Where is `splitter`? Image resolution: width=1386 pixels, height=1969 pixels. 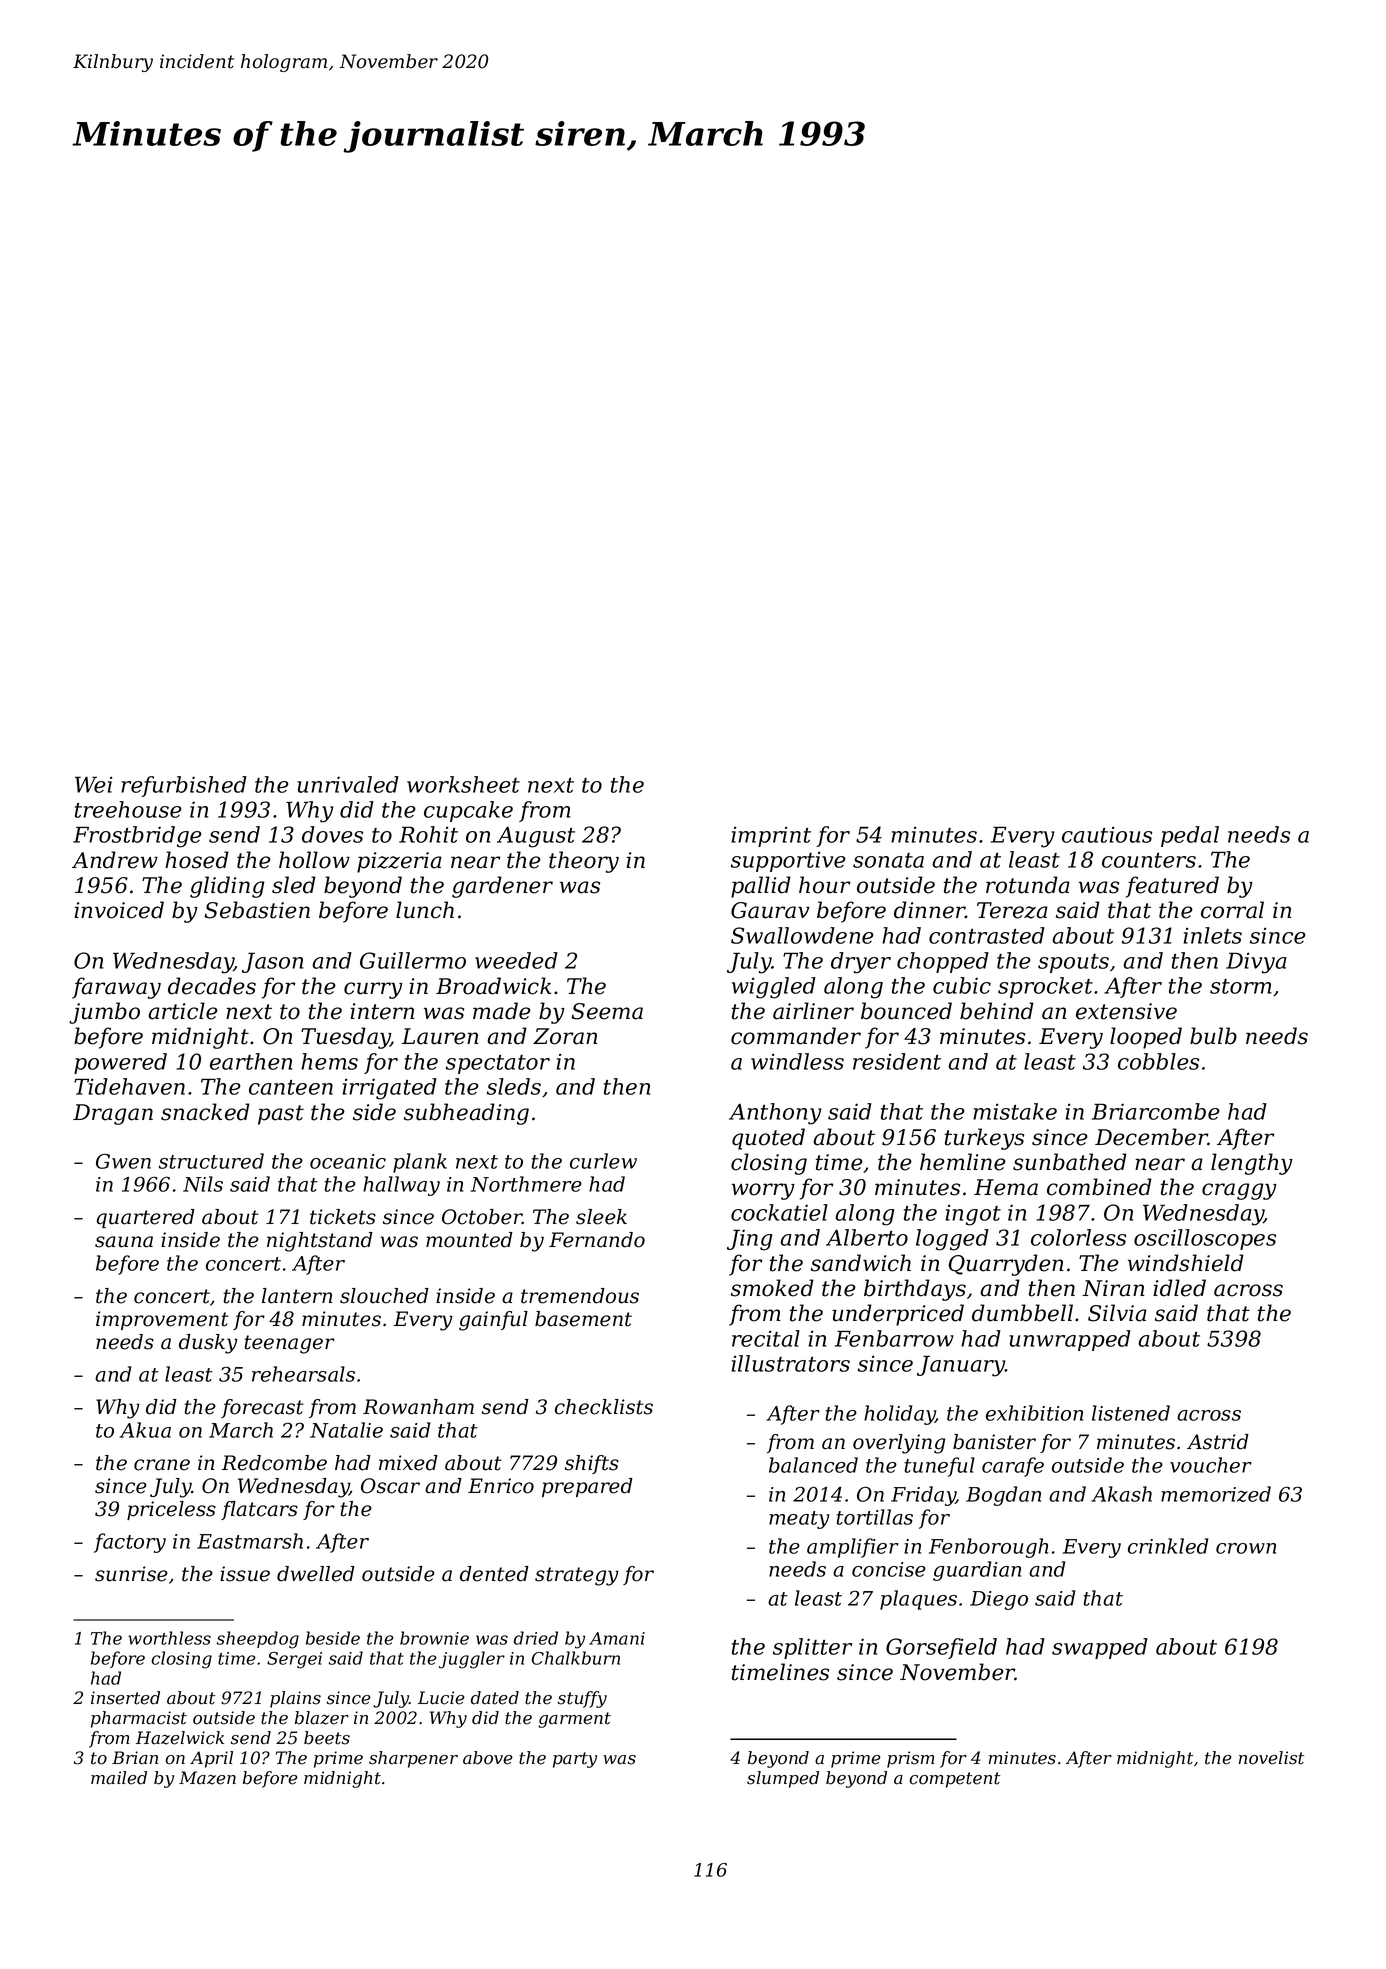
splitter is located at coordinates (812, 1648).
